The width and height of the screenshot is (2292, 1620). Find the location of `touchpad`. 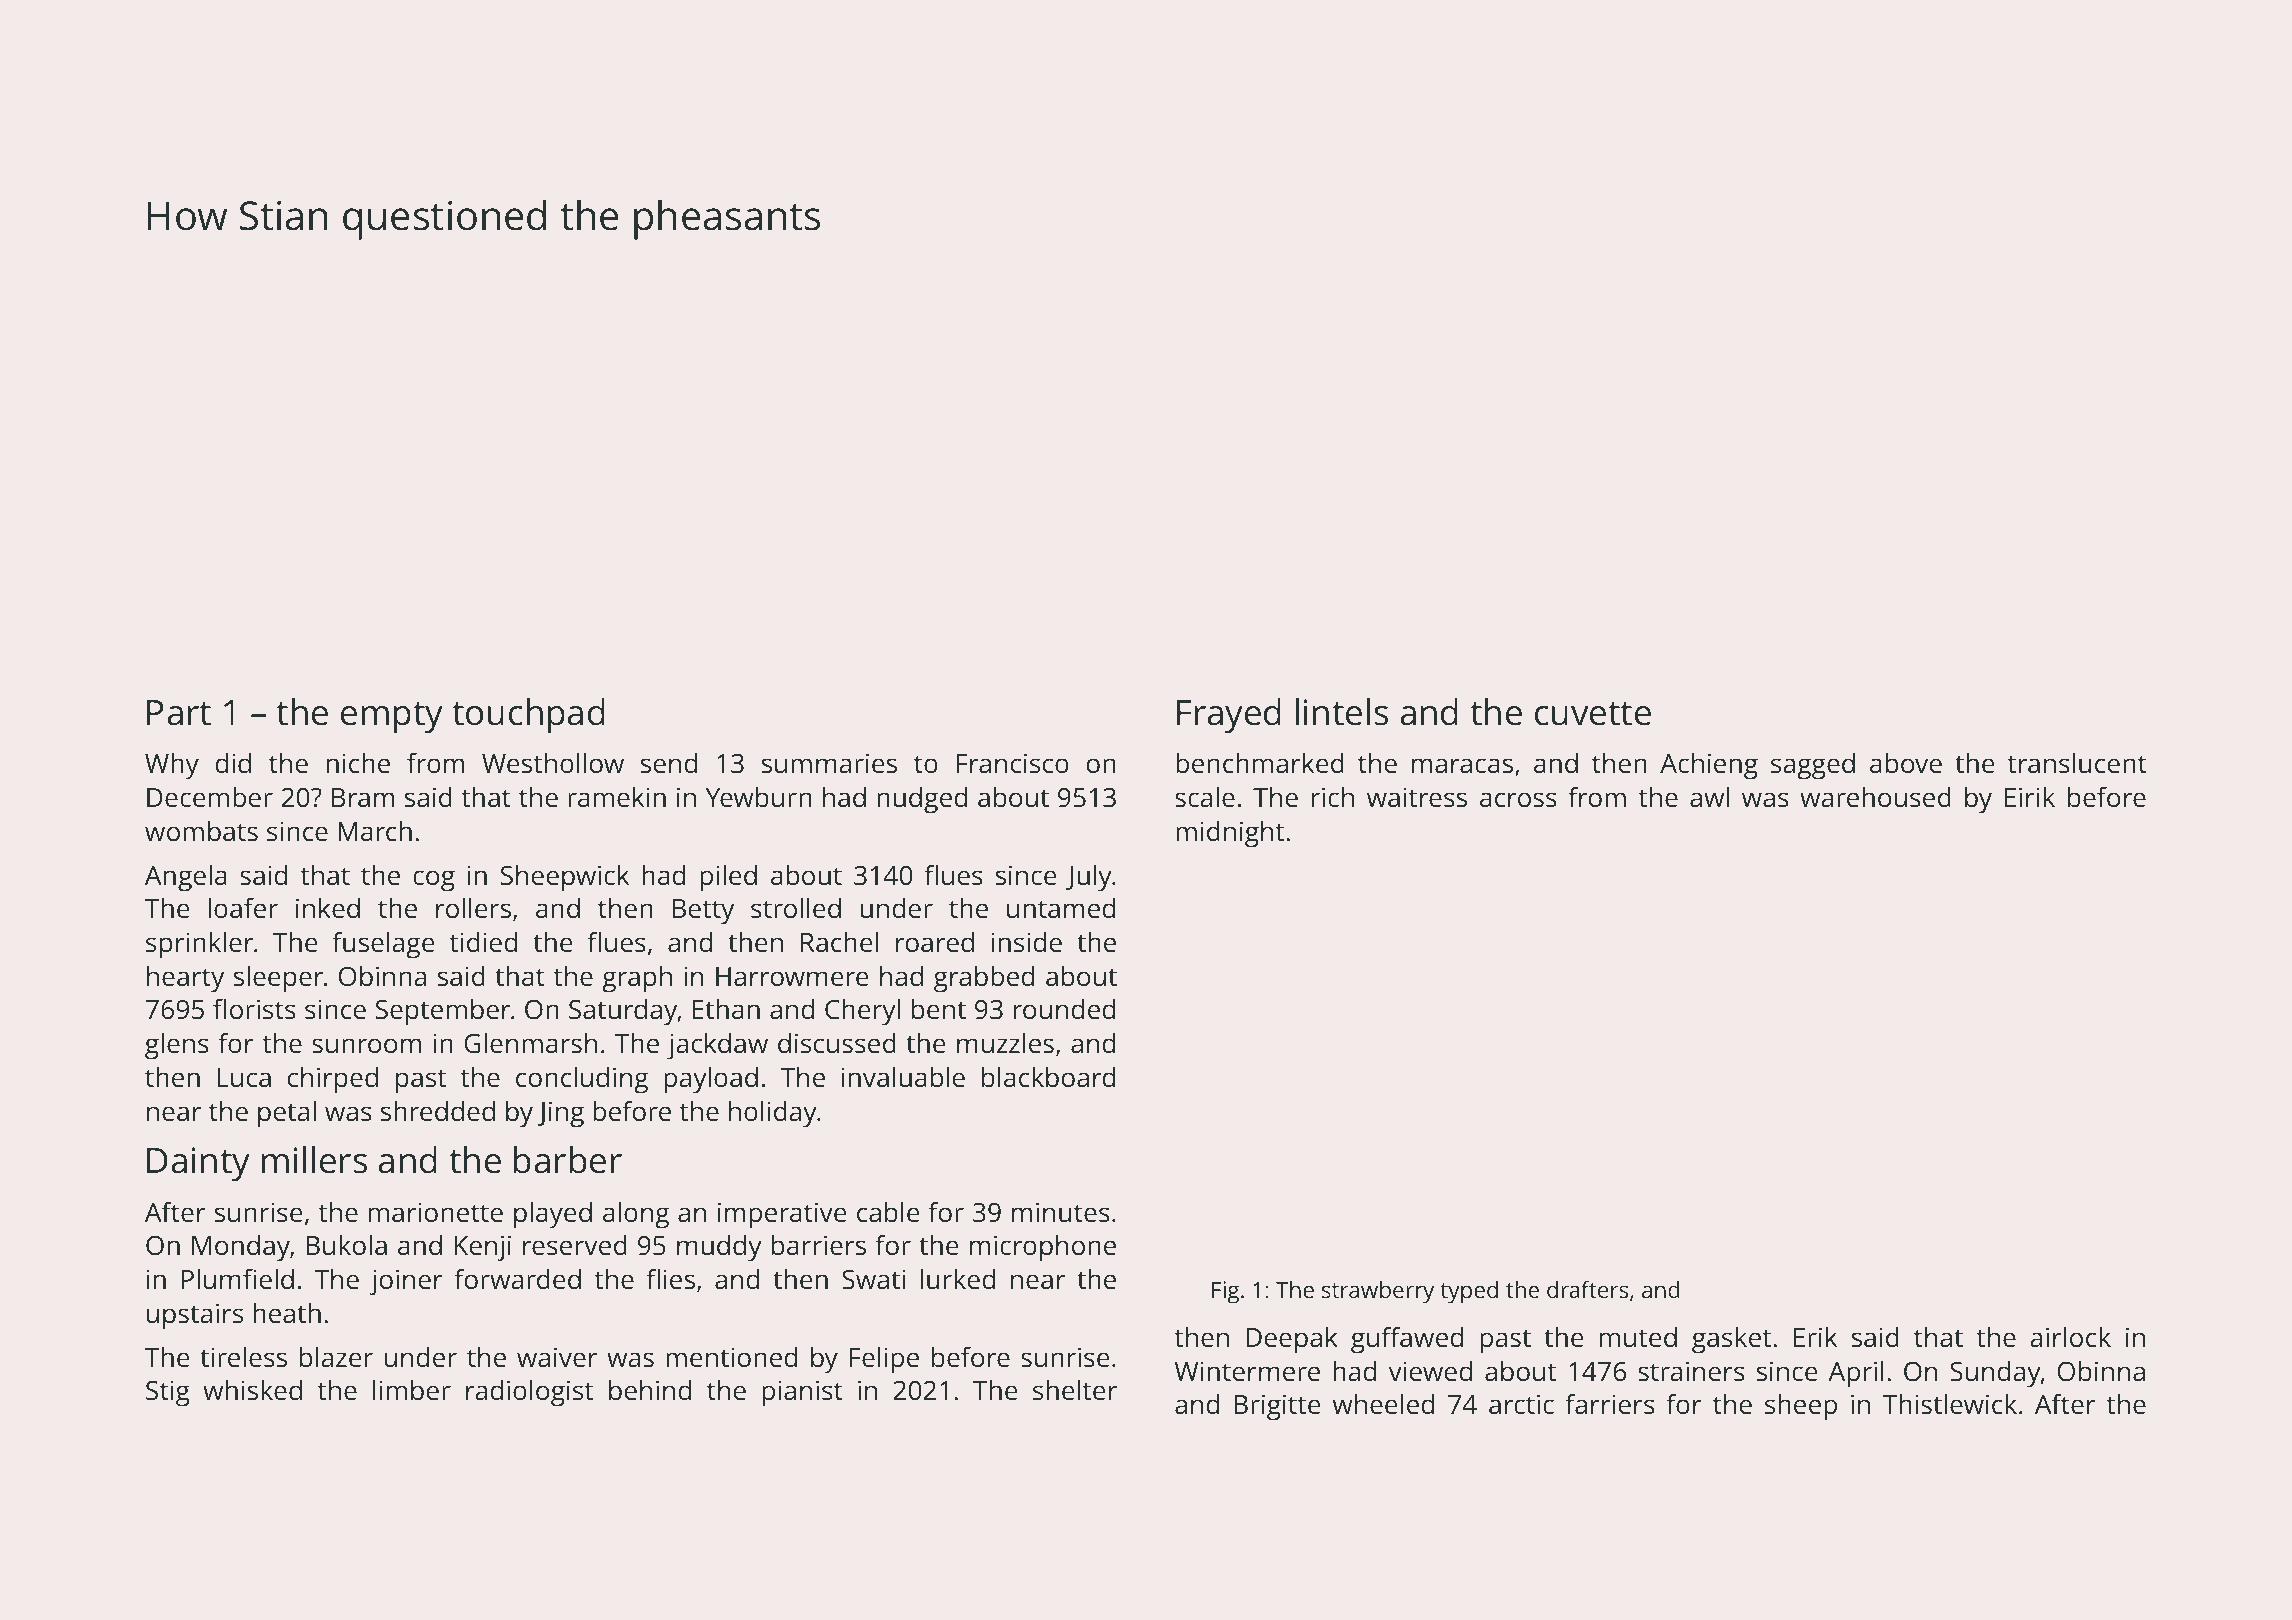

touchpad is located at coordinates (528, 716).
